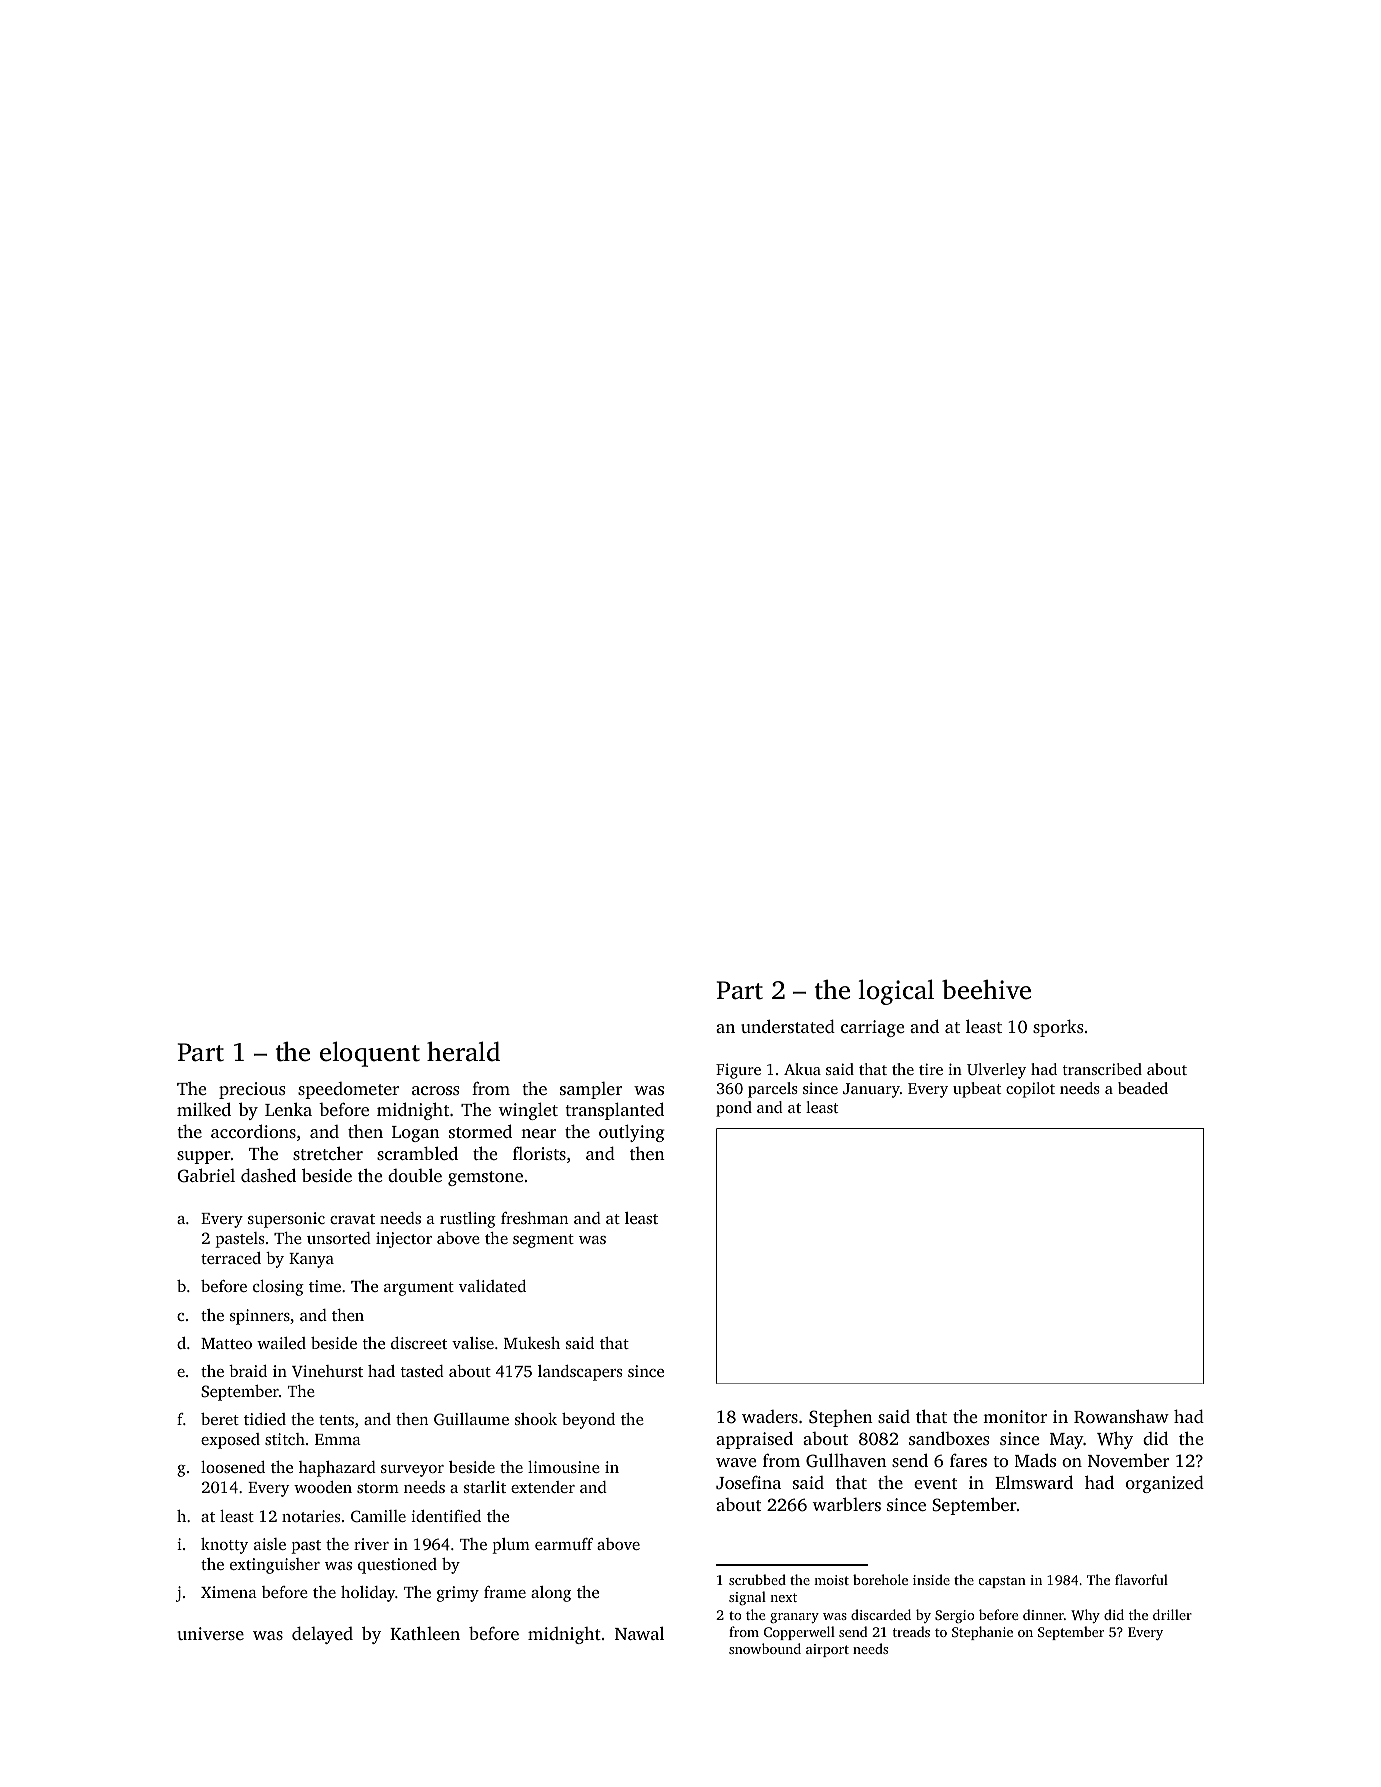  I want to click on Figure, so click(738, 1071).
